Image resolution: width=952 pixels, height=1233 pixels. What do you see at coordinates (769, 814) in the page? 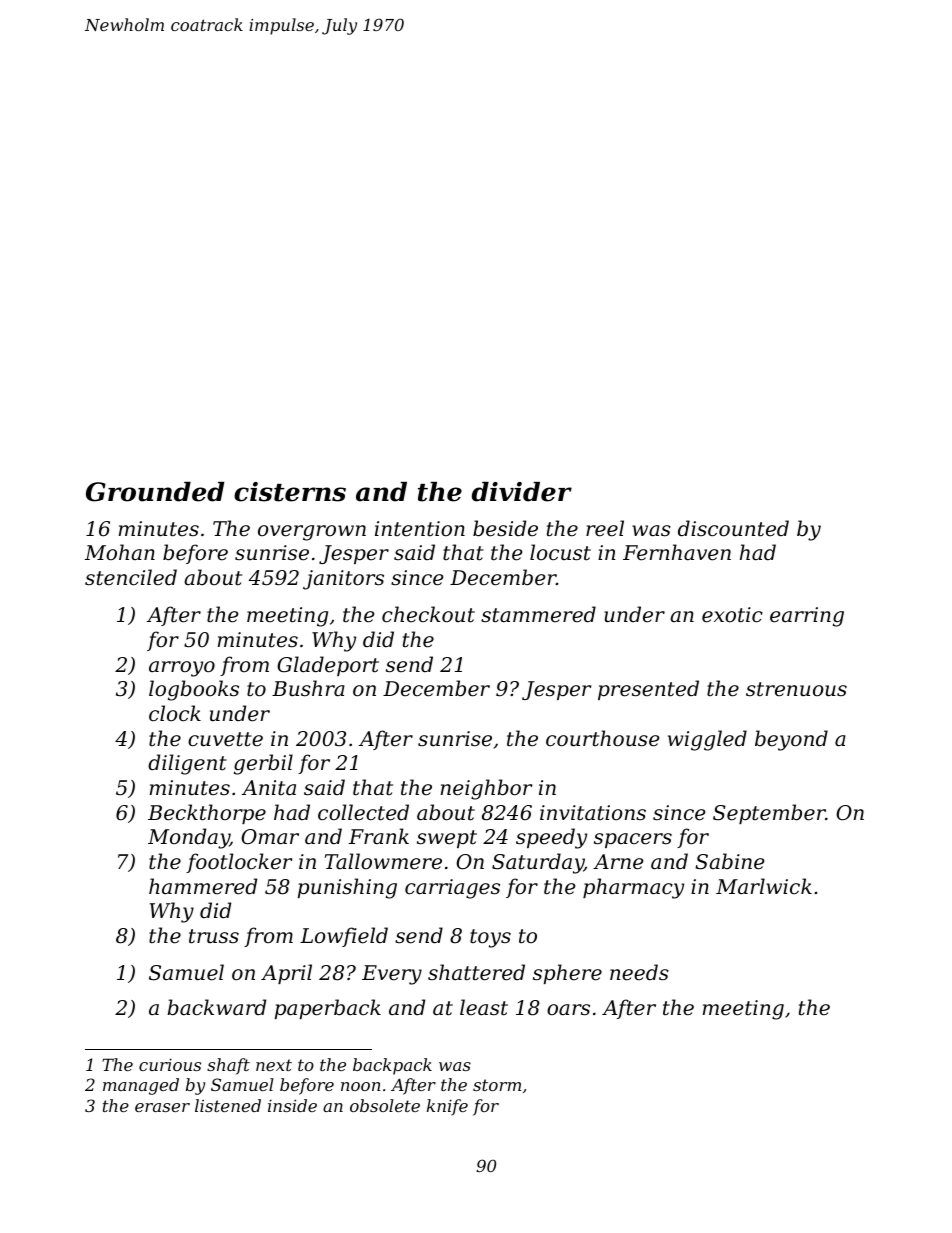
I see `September` at bounding box center [769, 814].
